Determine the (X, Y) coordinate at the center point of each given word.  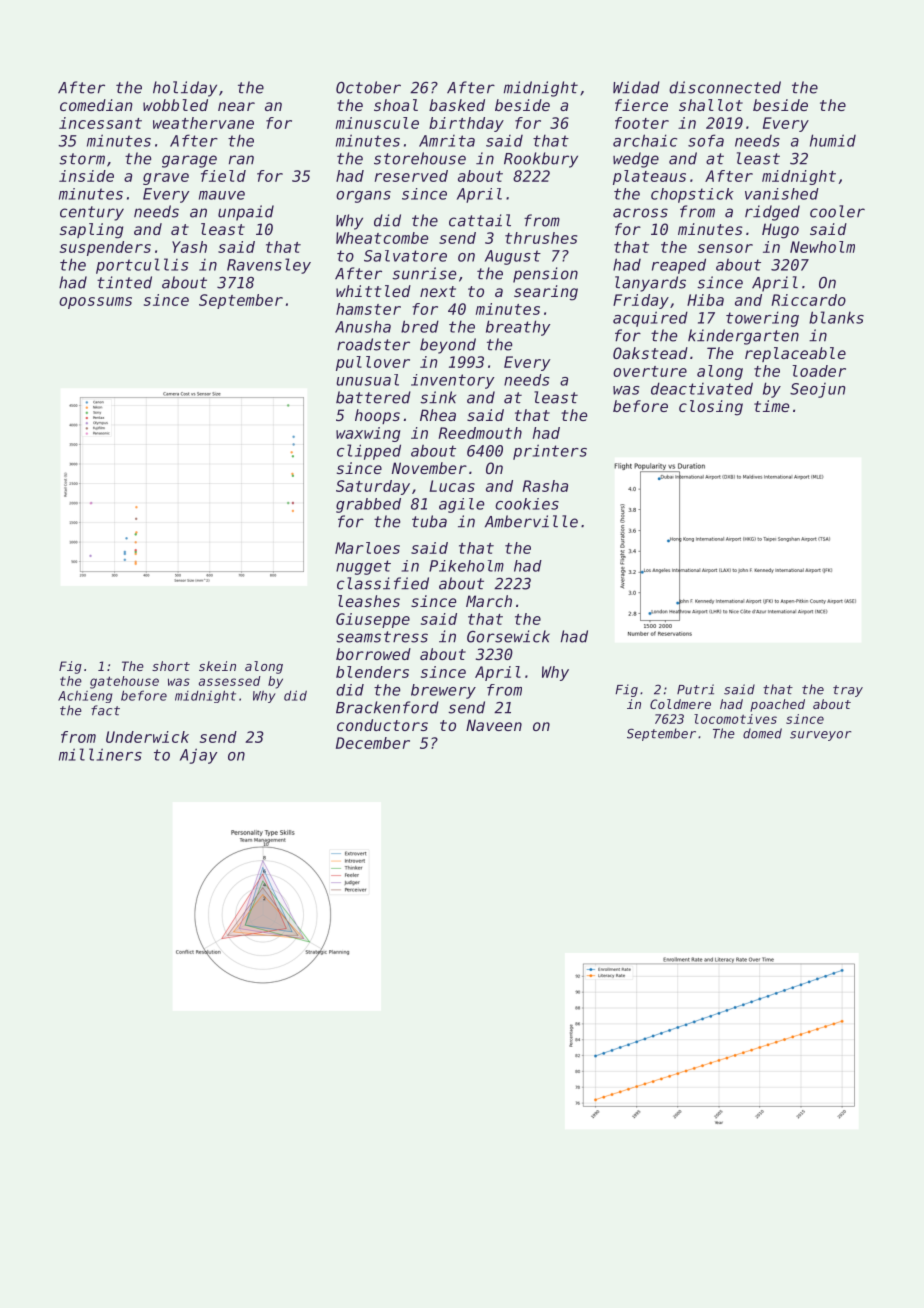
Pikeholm (466, 566)
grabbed (368, 505)
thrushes (541, 238)
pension (545, 275)
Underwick (147, 737)
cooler (837, 211)
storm (82, 159)
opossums (95, 303)
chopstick (692, 195)
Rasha (545, 486)
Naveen (494, 725)
